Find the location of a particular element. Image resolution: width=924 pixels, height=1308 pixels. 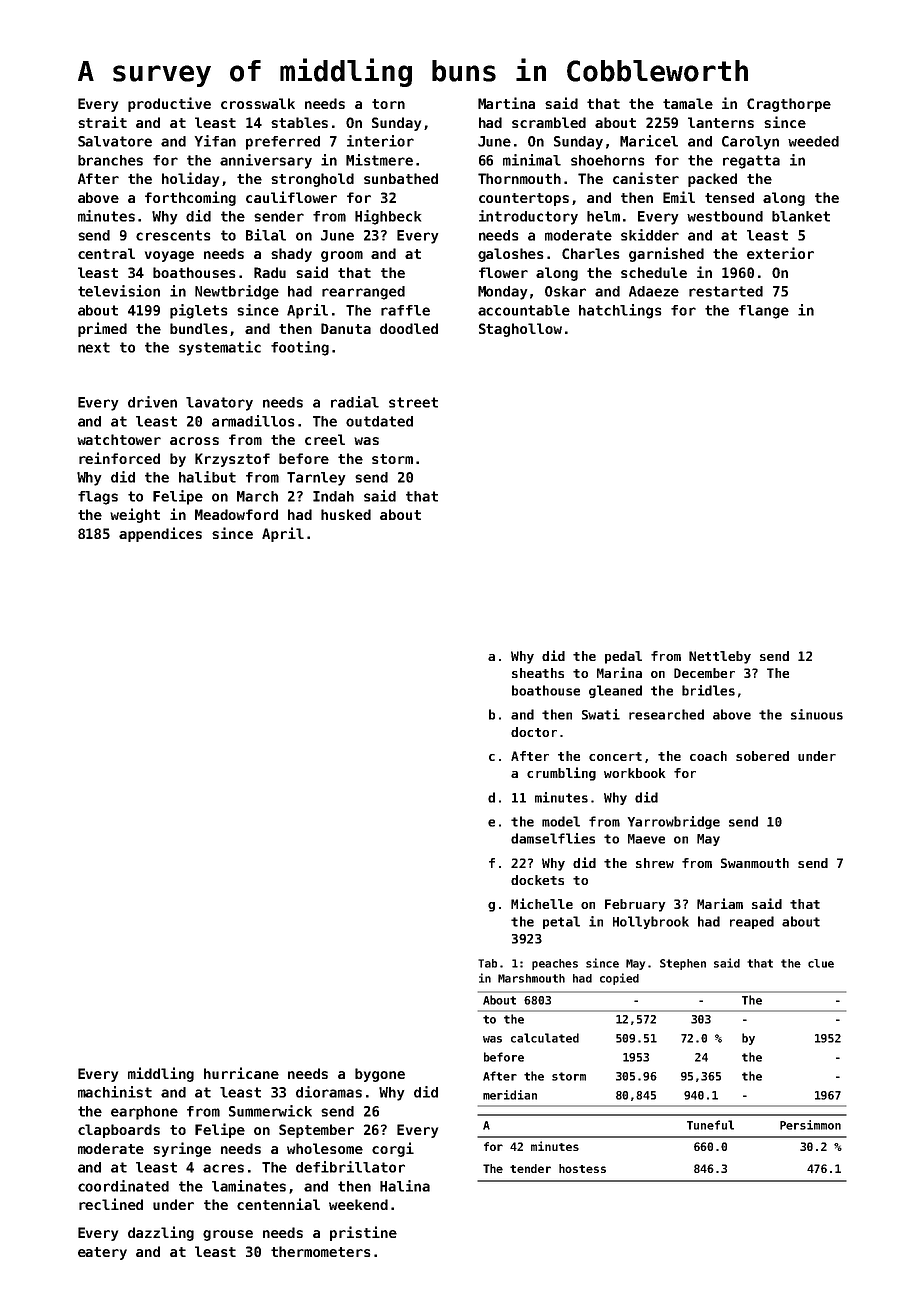

pedal is located at coordinates (623, 657).
